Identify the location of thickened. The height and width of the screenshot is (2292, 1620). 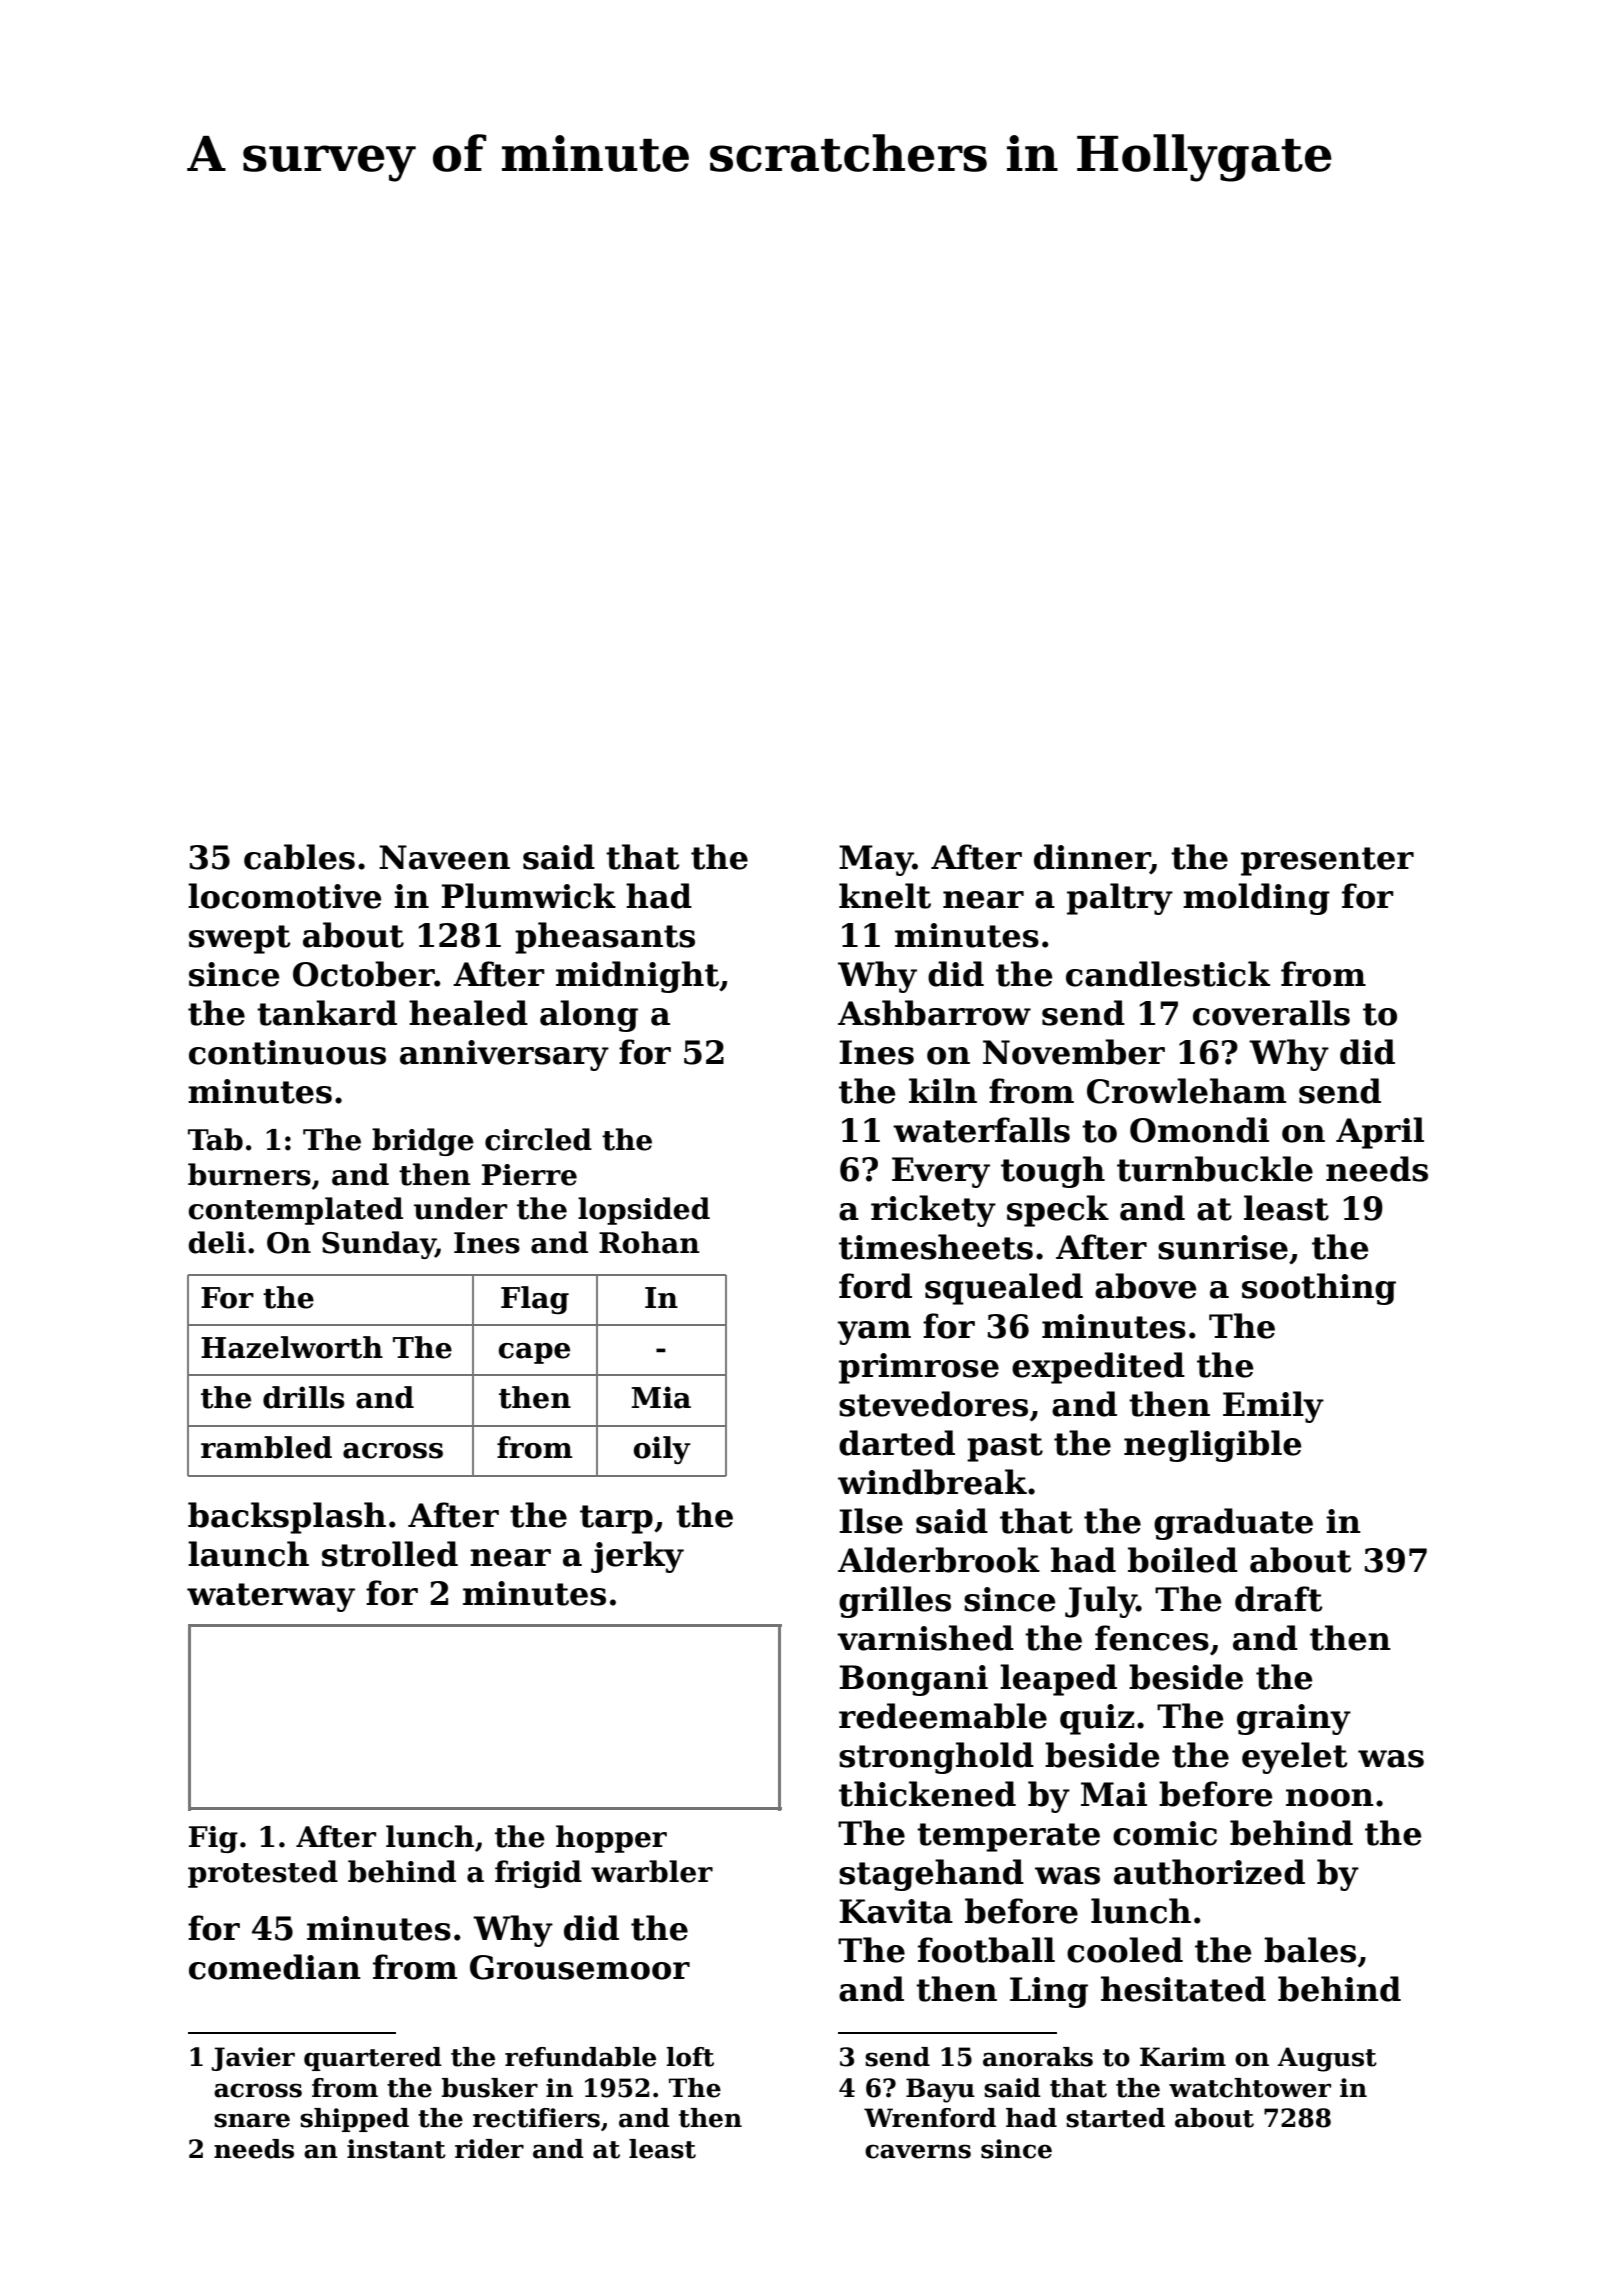
(927, 1794).
